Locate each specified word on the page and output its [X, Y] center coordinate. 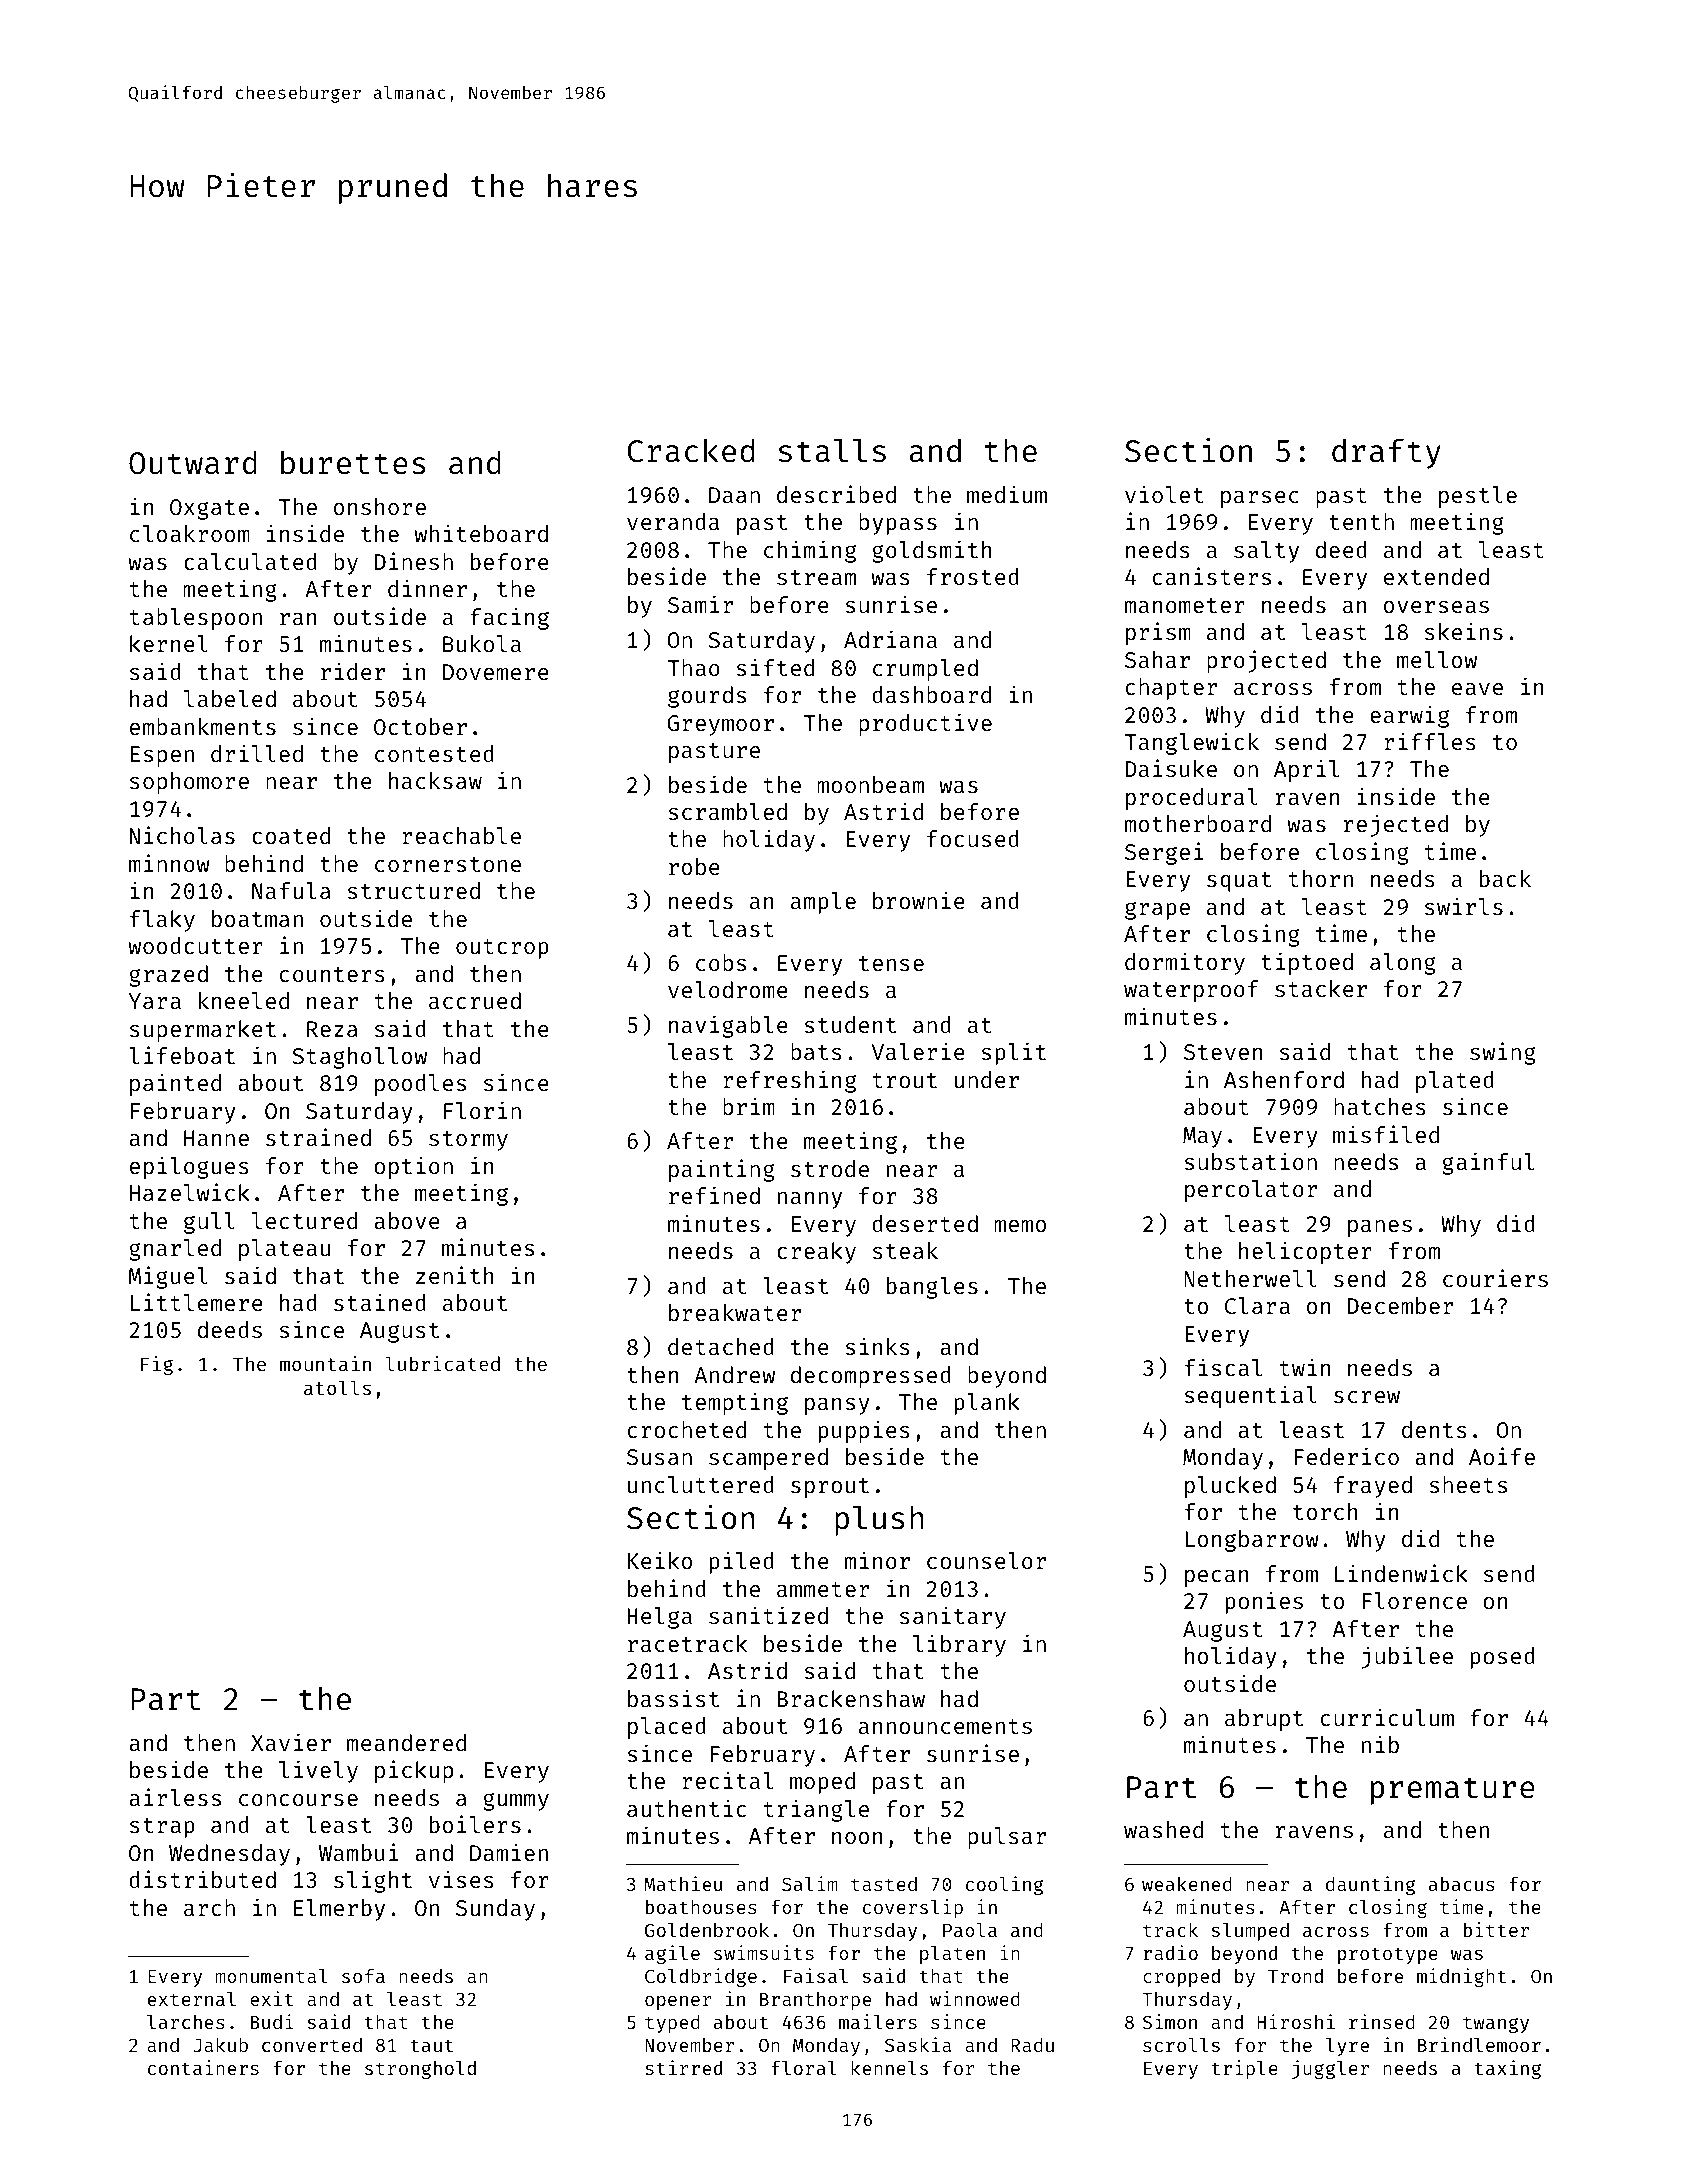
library [959, 1645]
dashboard [931, 694]
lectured [304, 1220]
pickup [414, 1771]
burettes [353, 462]
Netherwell [1250, 1278]
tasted [884, 1884]
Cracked [690, 450]
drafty [1386, 453]
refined [714, 1195]
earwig [1409, 716]
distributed [202, 1879]
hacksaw [435, 780]
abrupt [1264, 1720]
